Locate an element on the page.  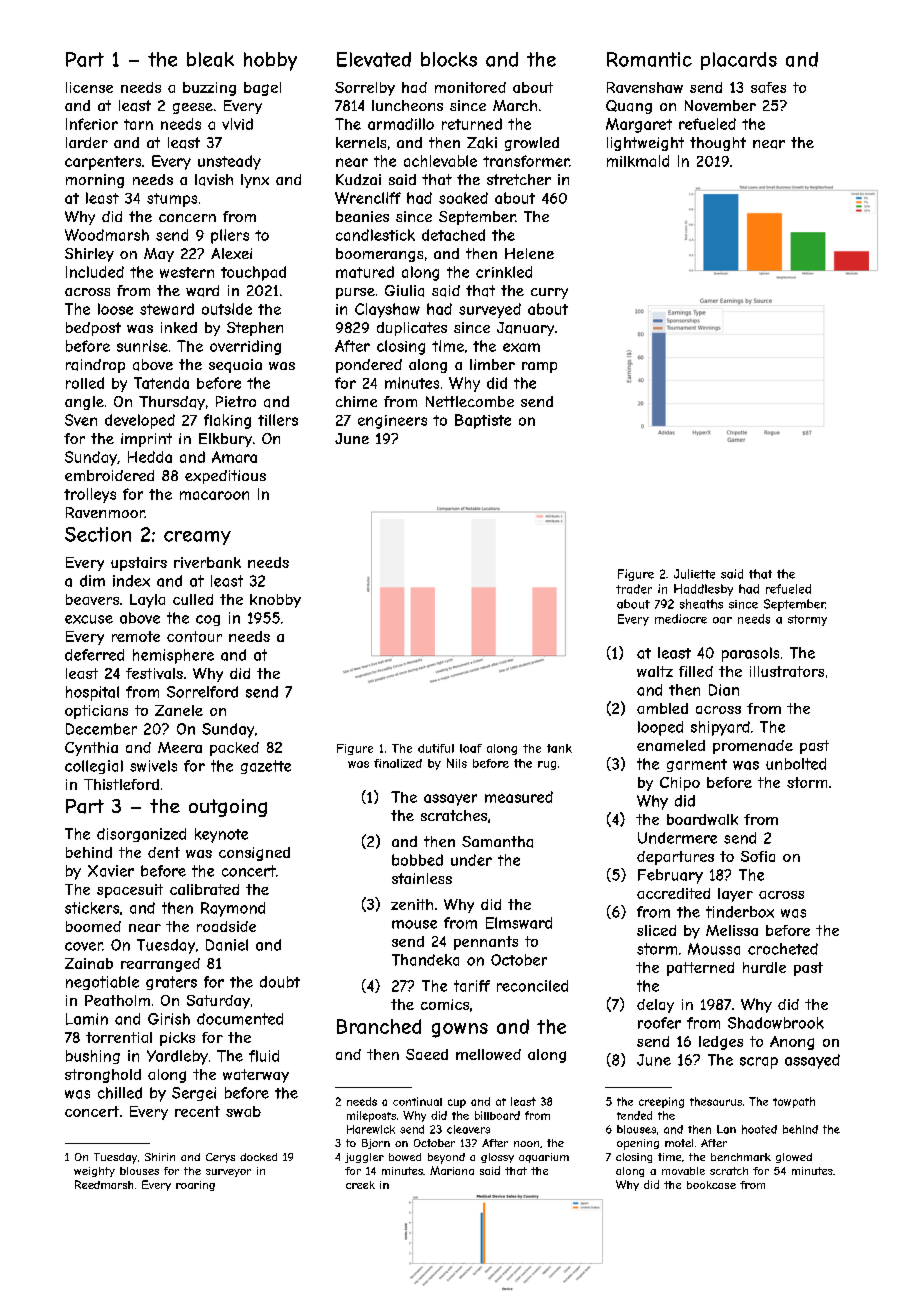
Quang is located at coordinates (629, 107).
